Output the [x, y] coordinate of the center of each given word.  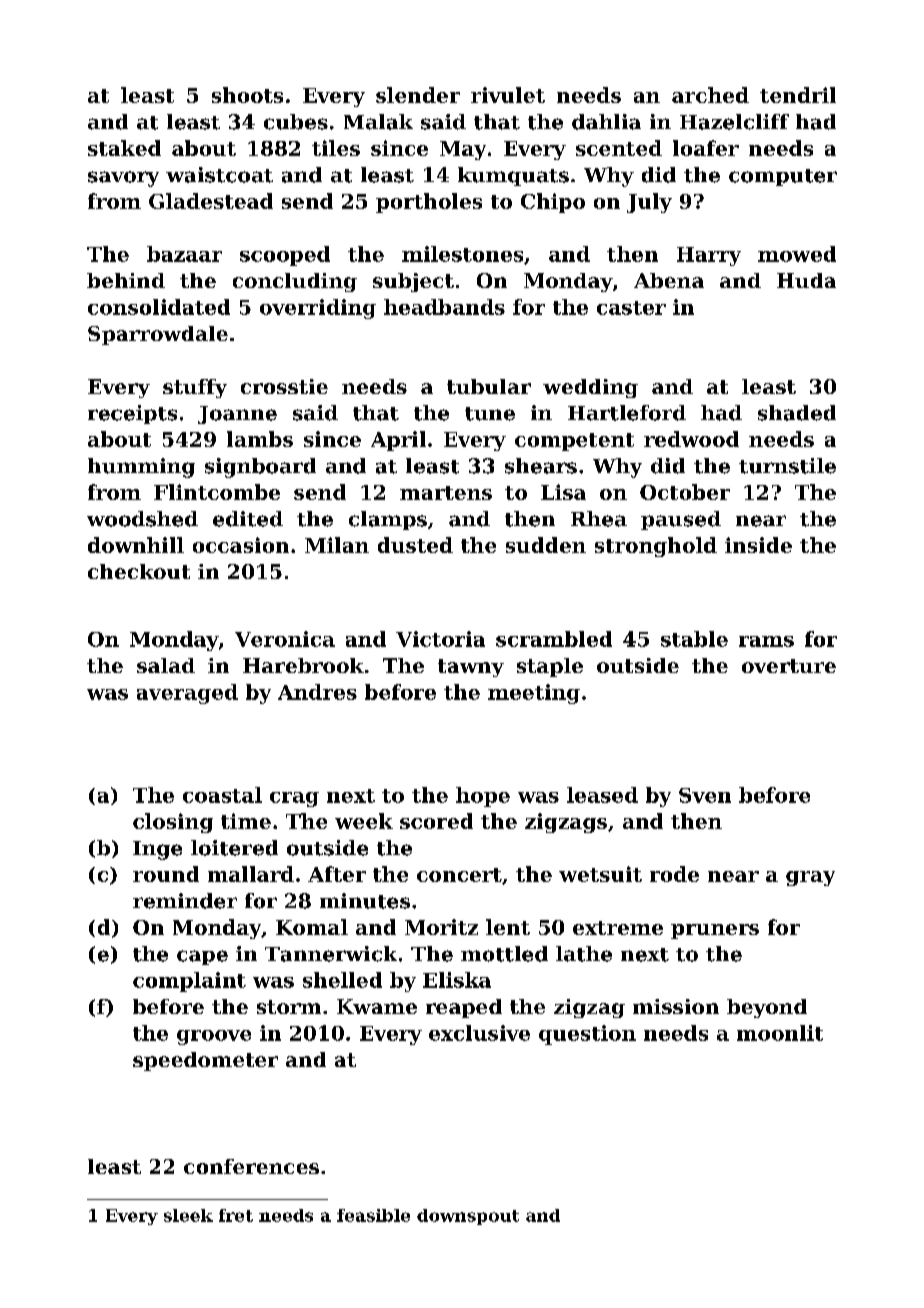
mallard [251, 874]
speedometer [205, 1061]
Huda [806, 280]
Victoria [440, 639]
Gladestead [211, 201]
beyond [767, 1008]
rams [766, 641]
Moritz [441, 927]
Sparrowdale [158, 335]
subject [413, 282]
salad [166, 665]
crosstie [284, 386]
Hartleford [627, 413]
